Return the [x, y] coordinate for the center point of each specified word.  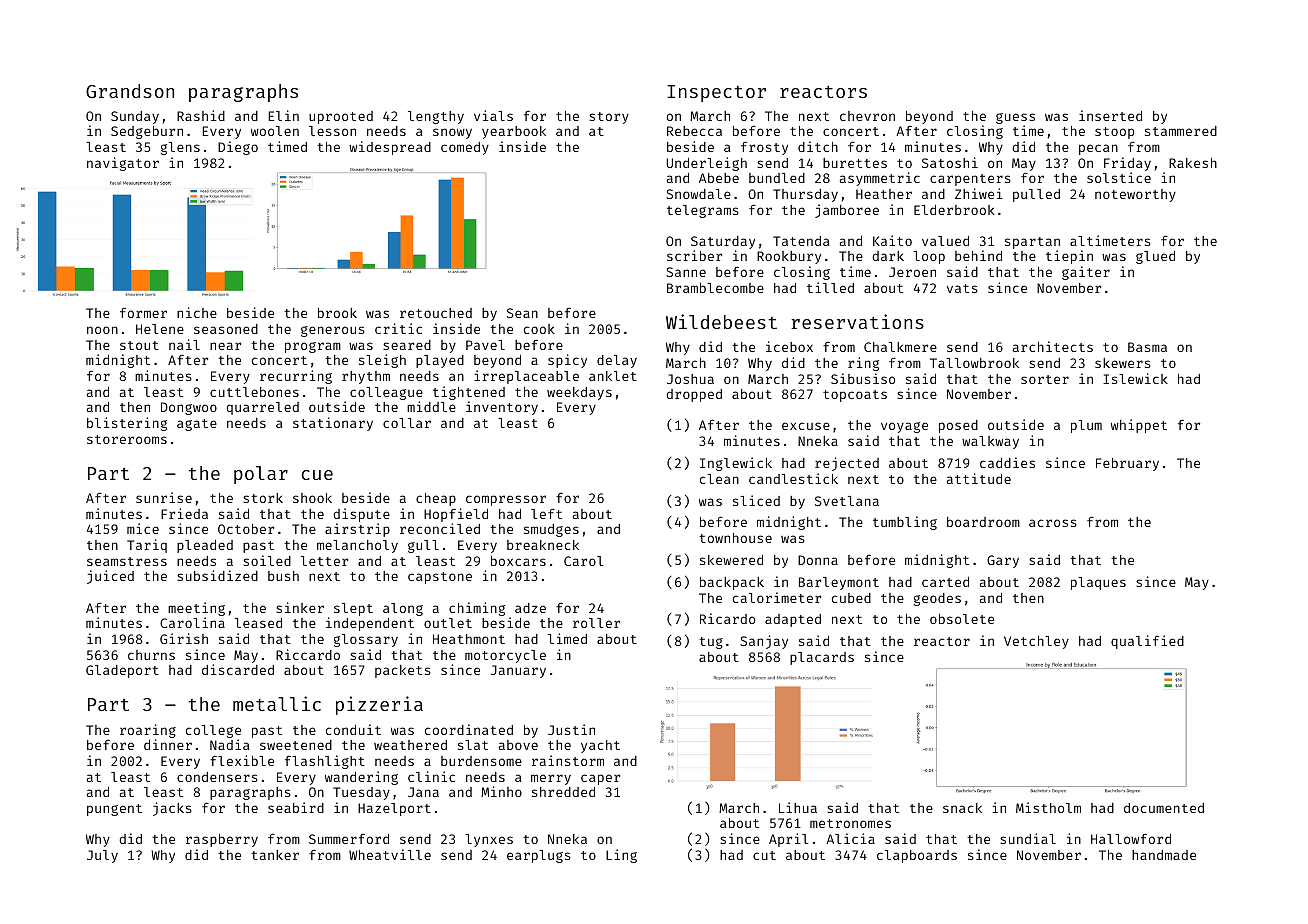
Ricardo [727, 618]
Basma [1147, 347]
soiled [267, 560]
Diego [238, 148]
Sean [522, 313]
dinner [168, 744]
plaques [1098, 583]
